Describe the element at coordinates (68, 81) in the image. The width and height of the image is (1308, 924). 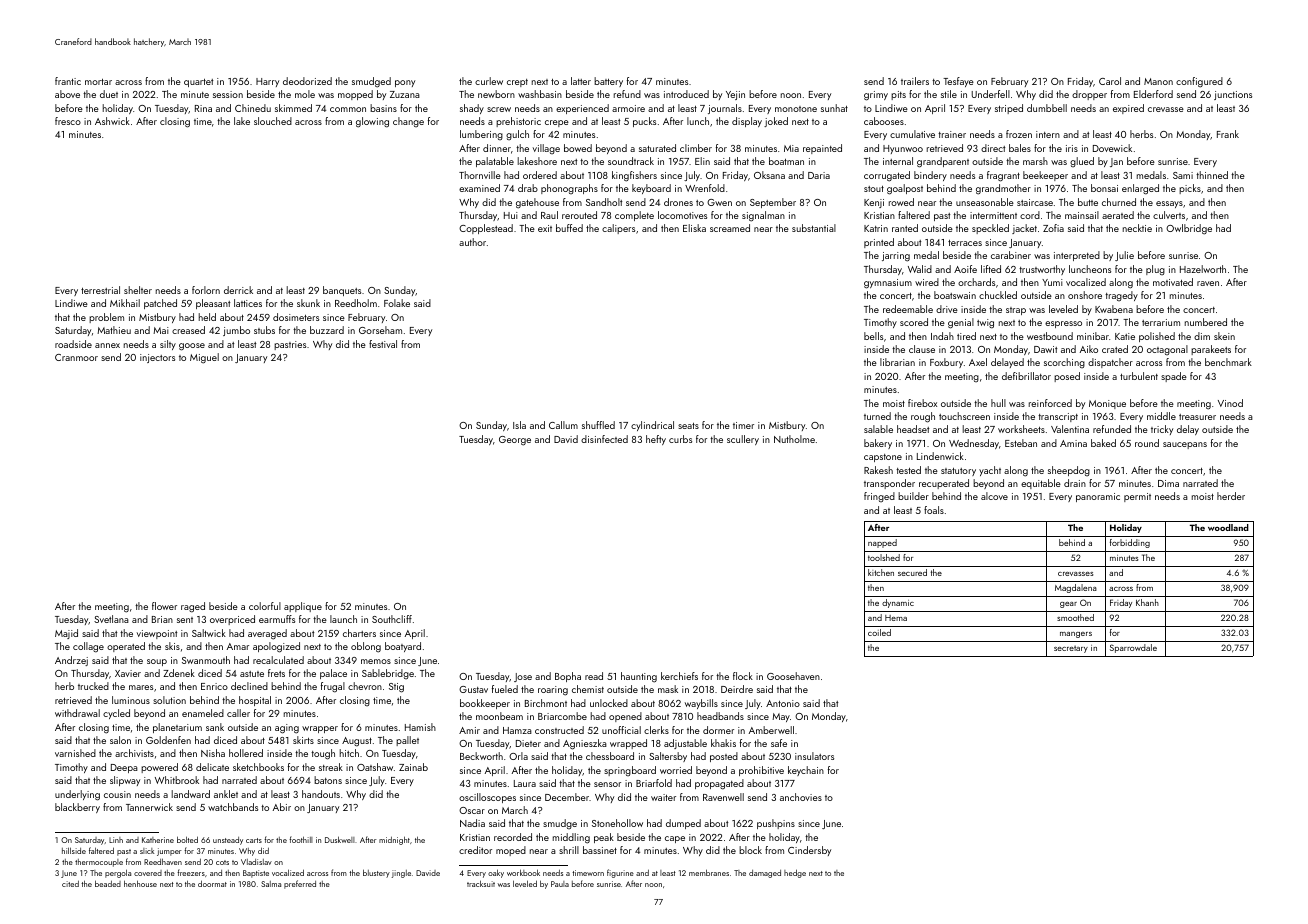
I see `frantic` at that location.
